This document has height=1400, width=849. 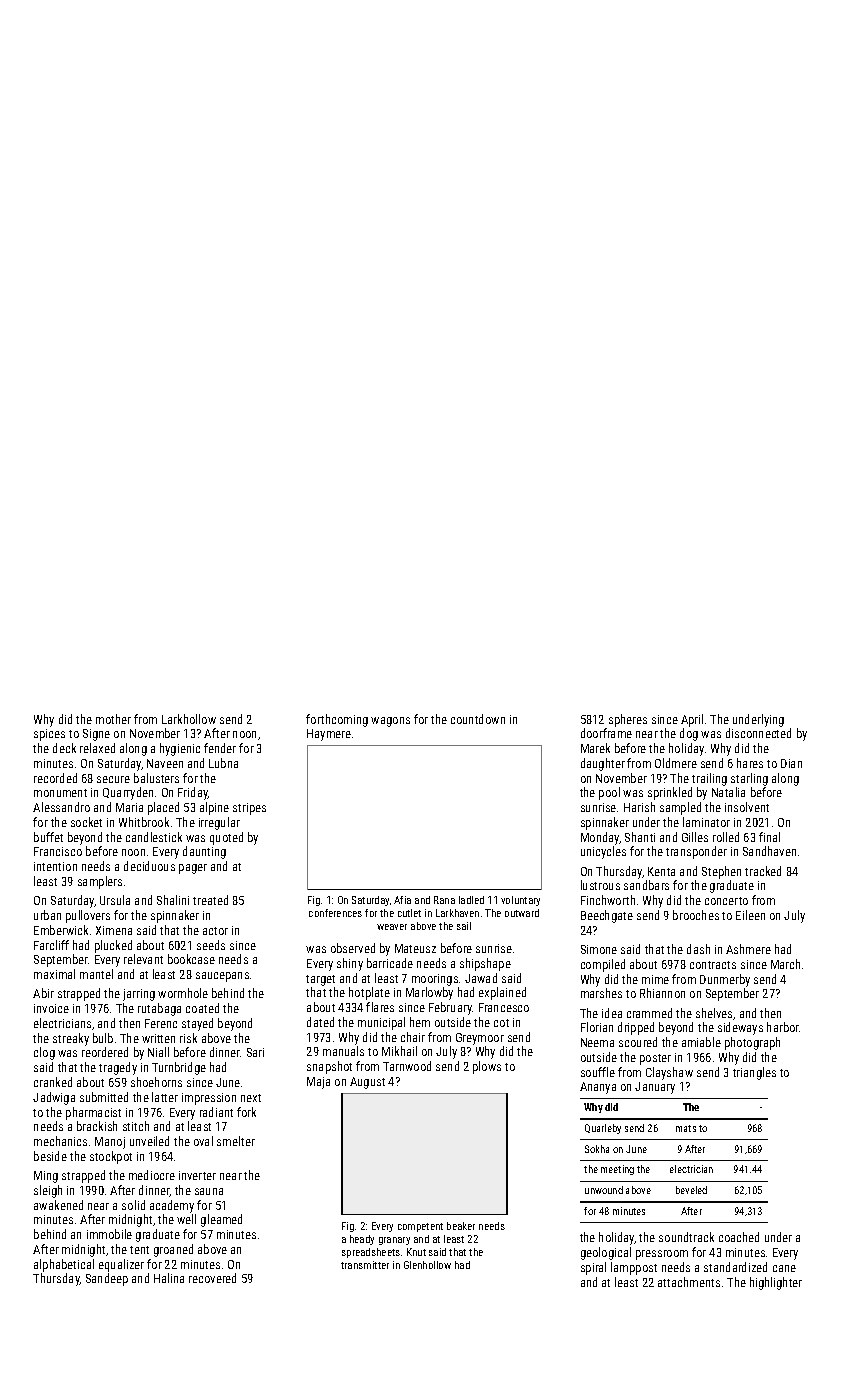 I want to click on plows, so click(x=487, y=1067).
